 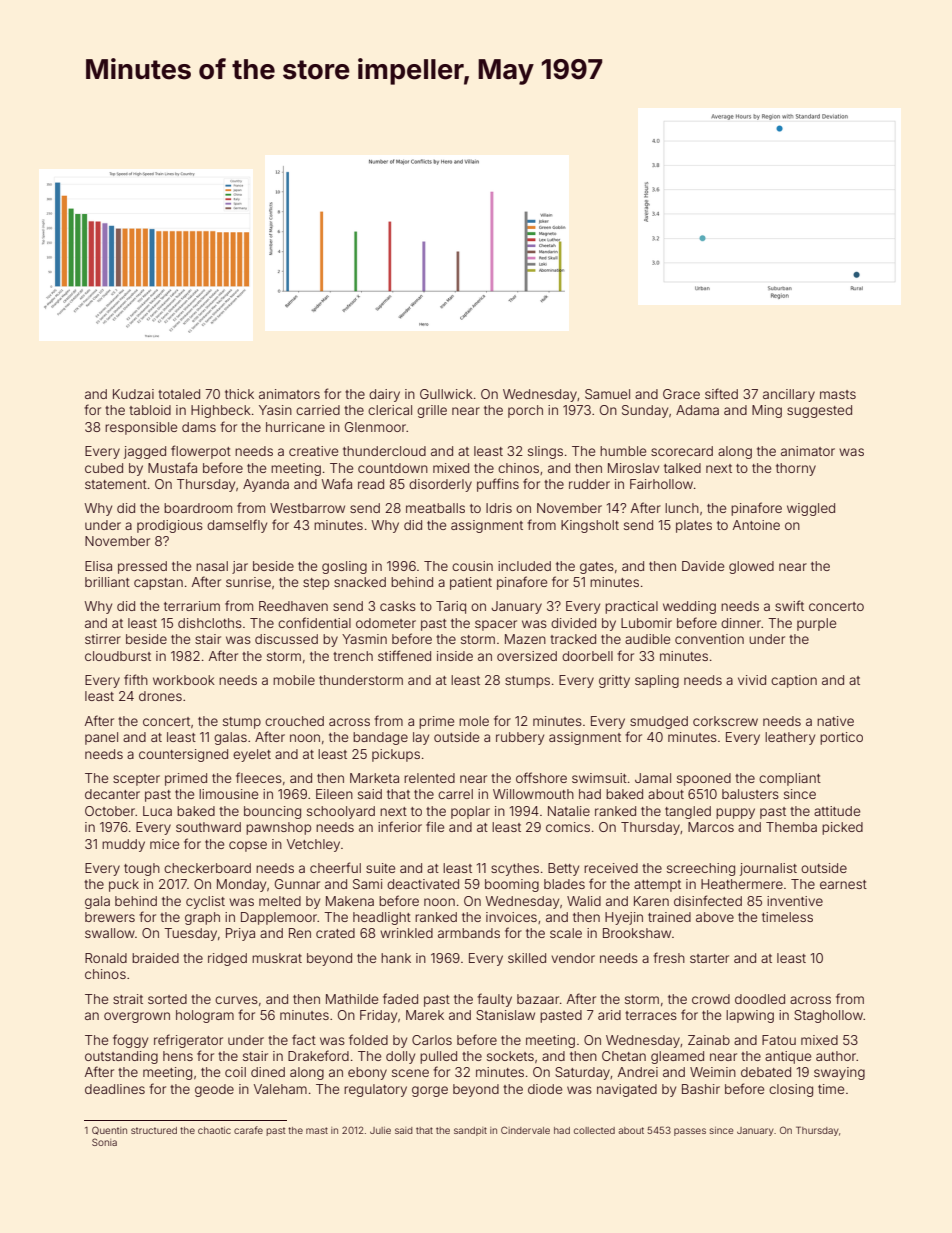 I want to click on jar, so click(x=240, y=567).
